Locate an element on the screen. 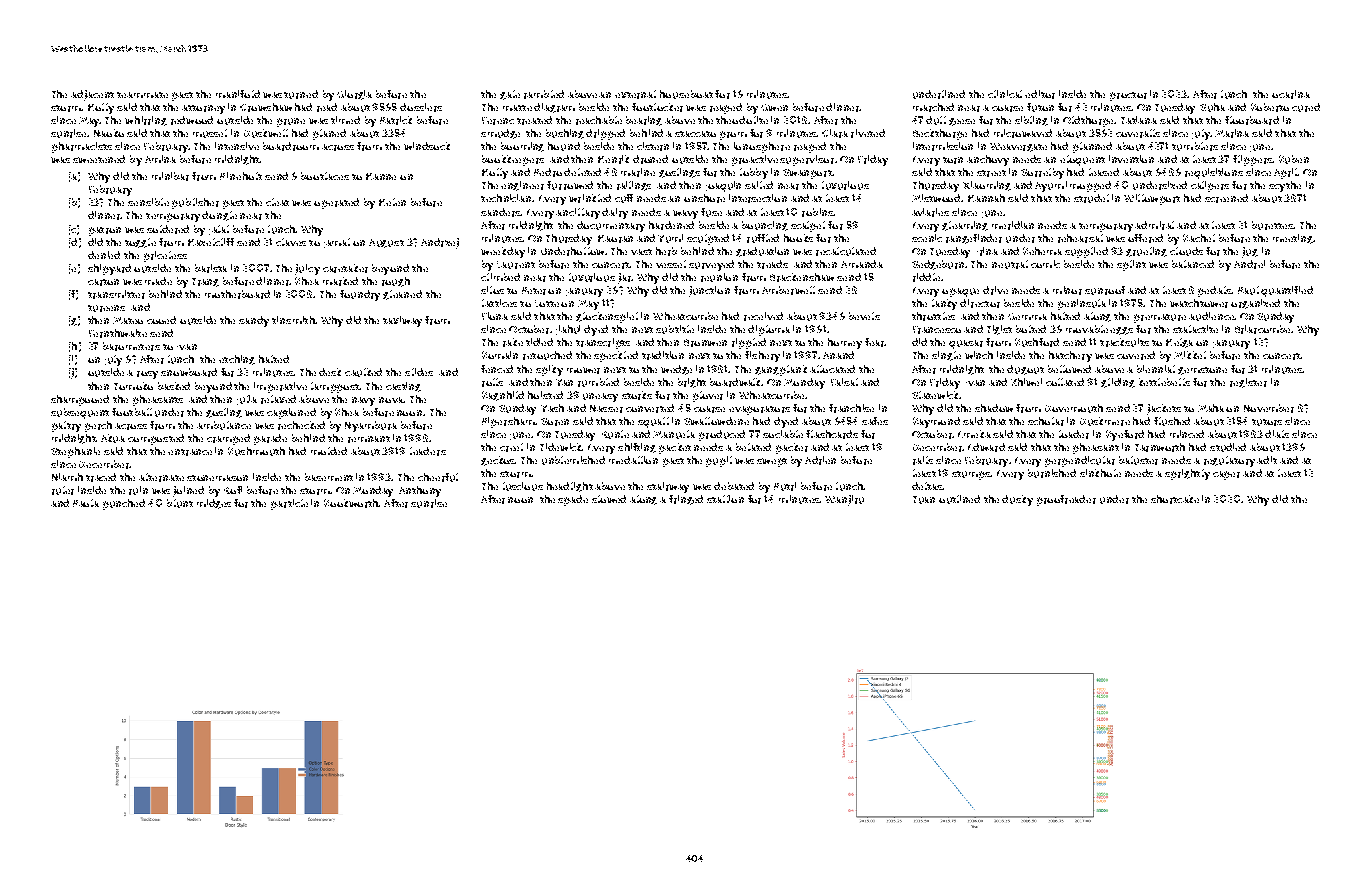 The width and height of the screenshot is (1372, 887). whirring is located at coordinates (146, 121).
